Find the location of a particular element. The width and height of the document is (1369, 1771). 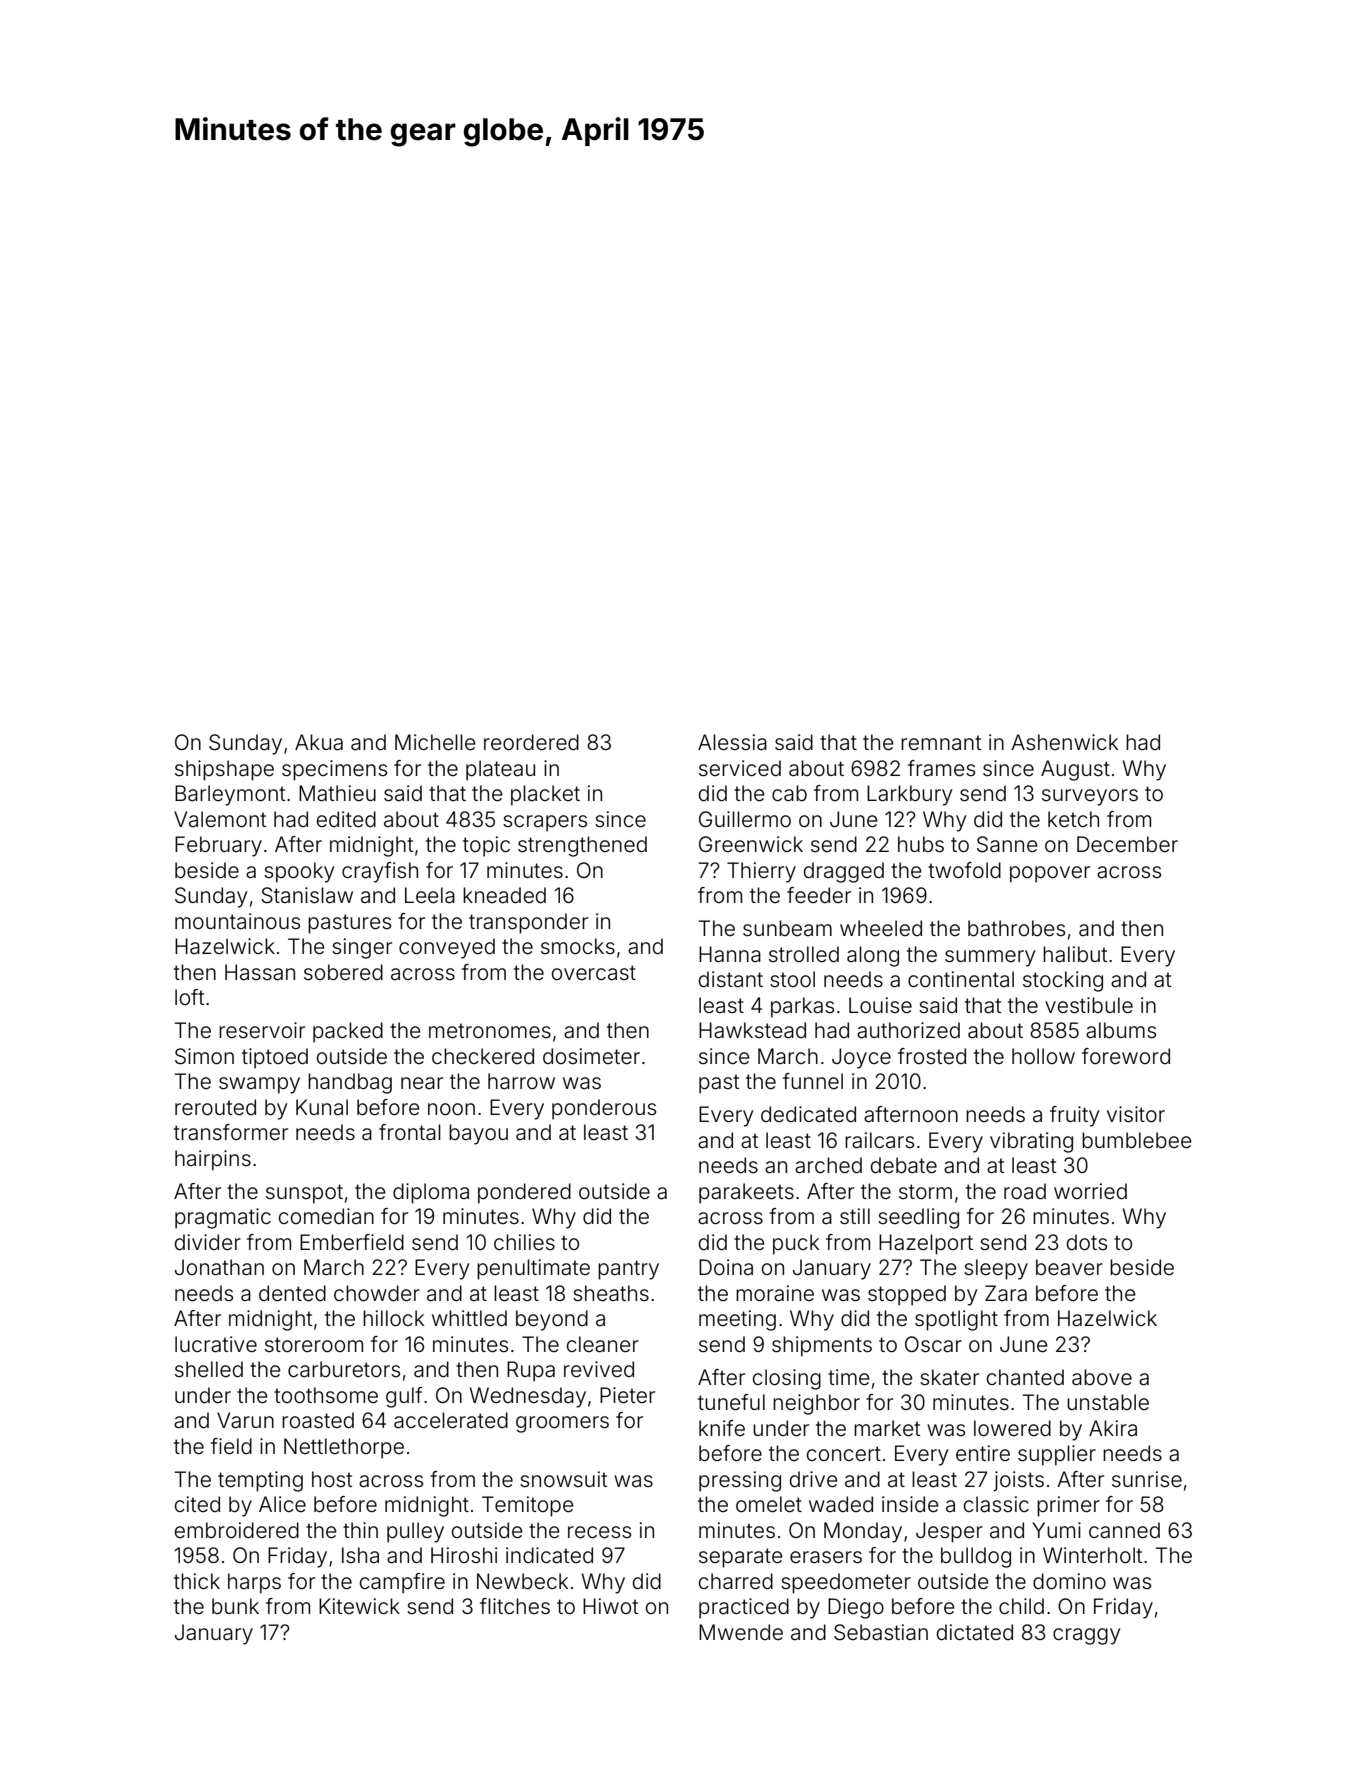

reordered is located at coordinates (531, 742).
